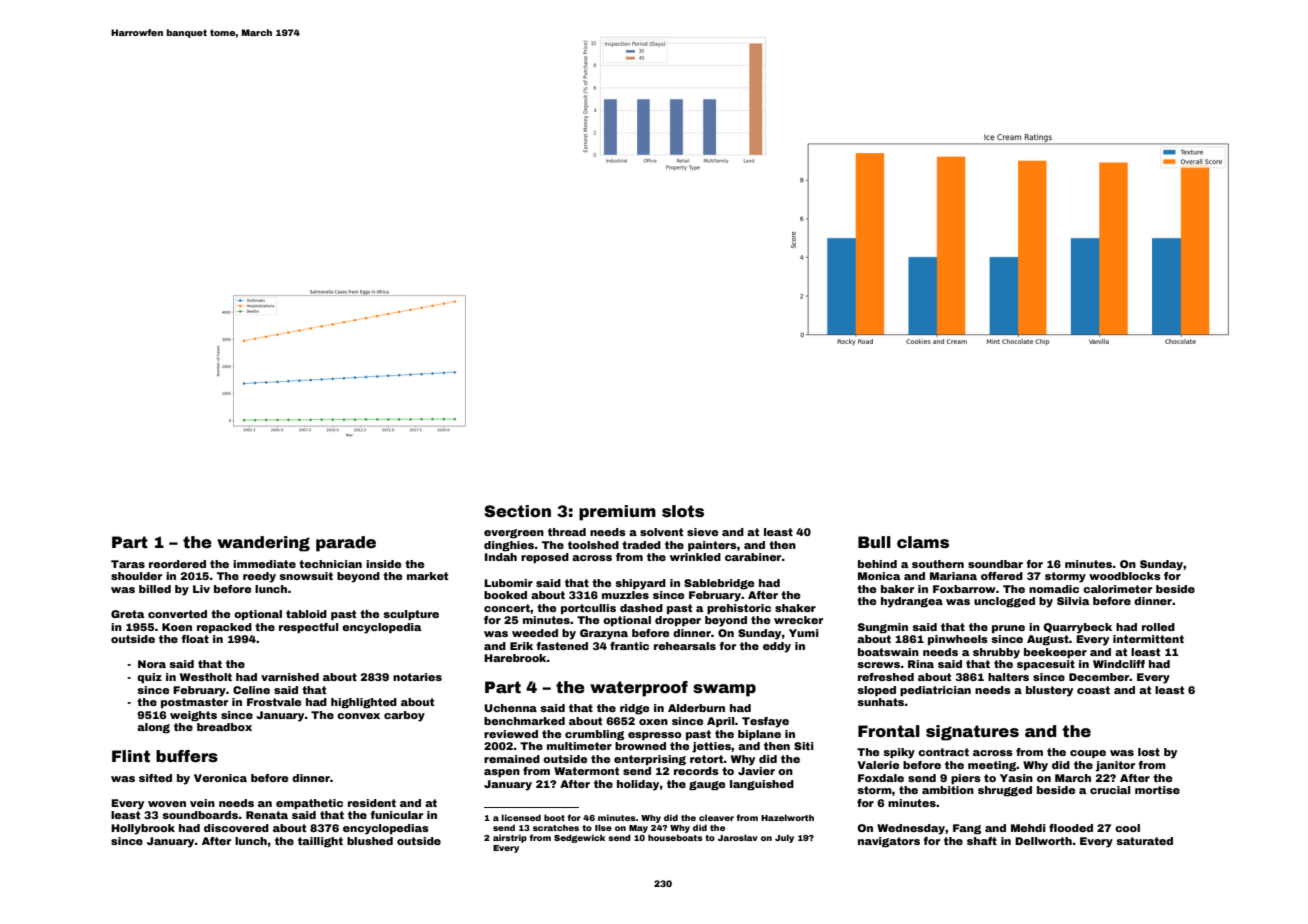  Describe the element at coordinates (935, 691) in the screenshot. I see `pediatrician` at that location.
